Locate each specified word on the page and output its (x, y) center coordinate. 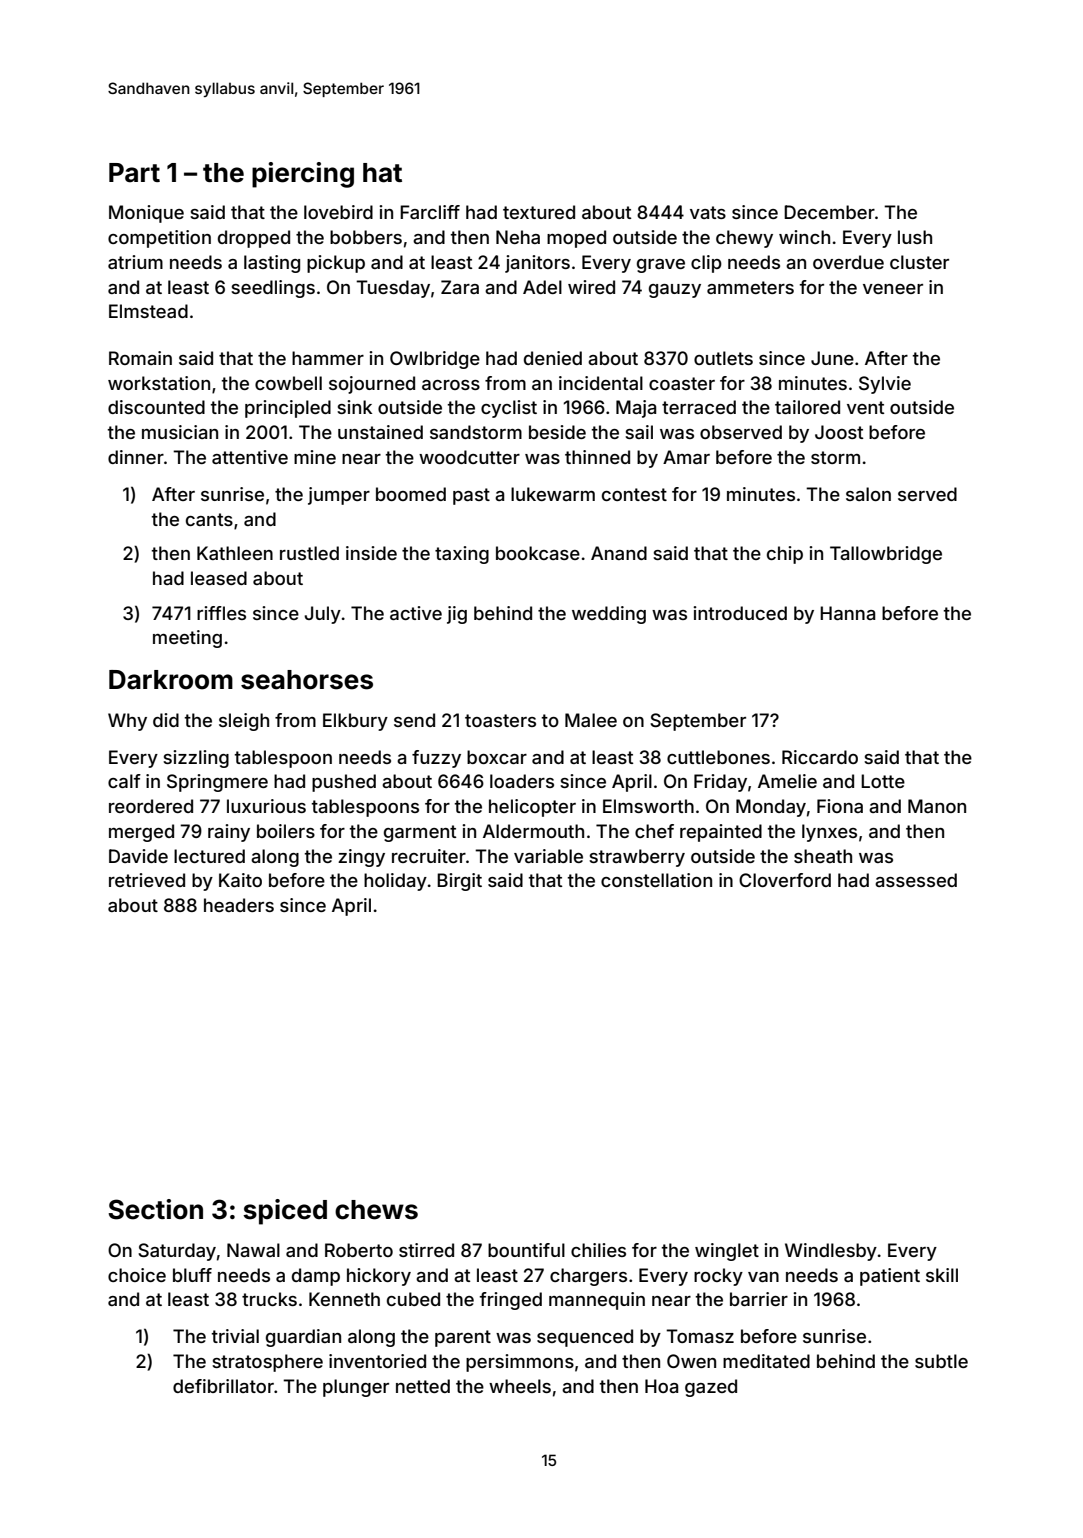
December (829, 212)
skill (942, 1275)
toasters (500, 720)
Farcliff (430, 212)
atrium (135, 262)
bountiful (526, 1250)
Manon (937, 806)
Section (155, 1209)
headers (239, 905)
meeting (187, 639)
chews (376, 1210)
